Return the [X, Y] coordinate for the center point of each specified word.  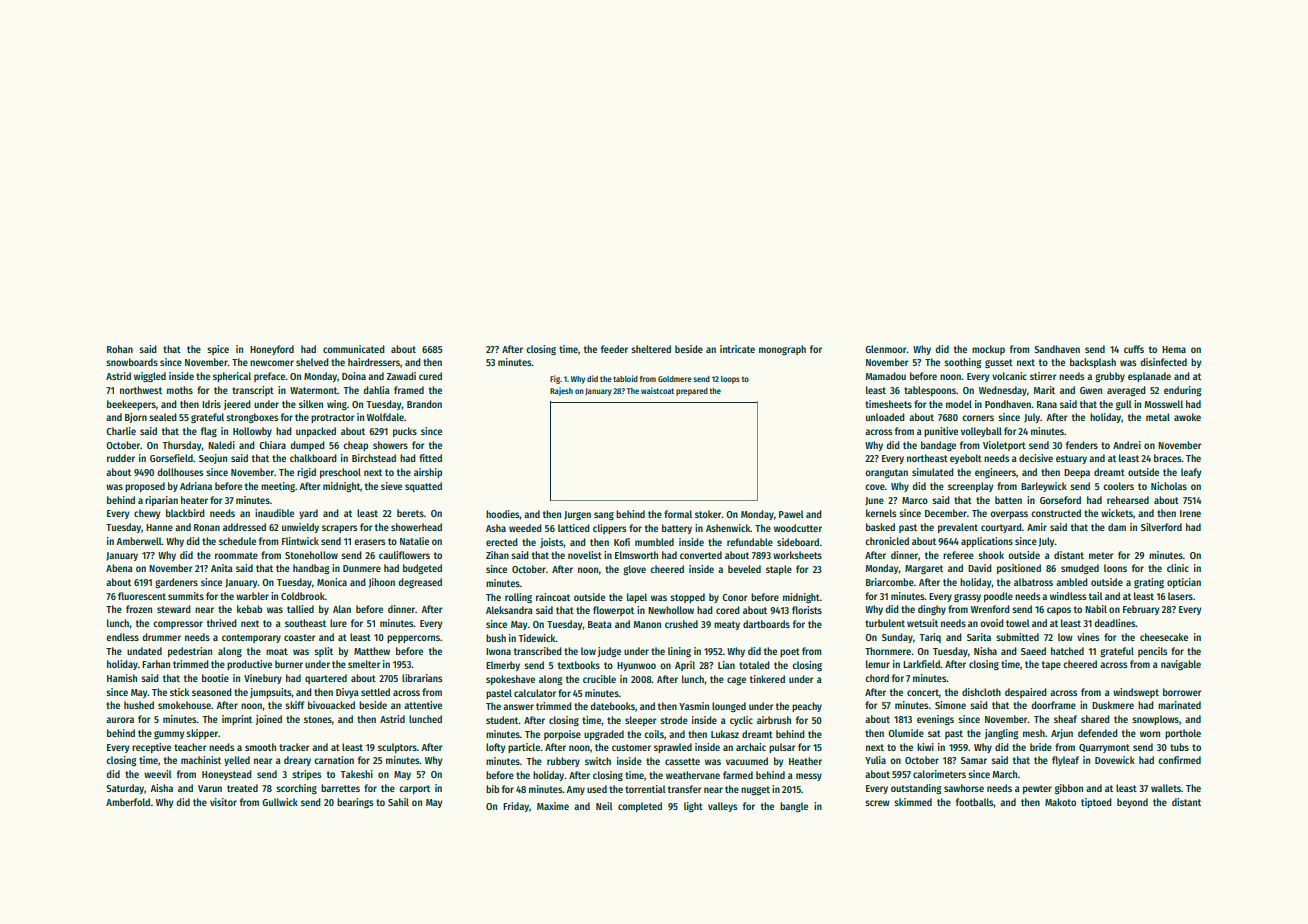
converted [701, 555]
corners [978, 418]
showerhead [416, 527]
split [323, 652]
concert [923, 692]
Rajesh [561, 391]
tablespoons [930, 391]
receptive [151, 748]
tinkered [767, 679]
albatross [1033, 582]
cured [430, 376]
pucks [405, 432]
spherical [232, 377]
